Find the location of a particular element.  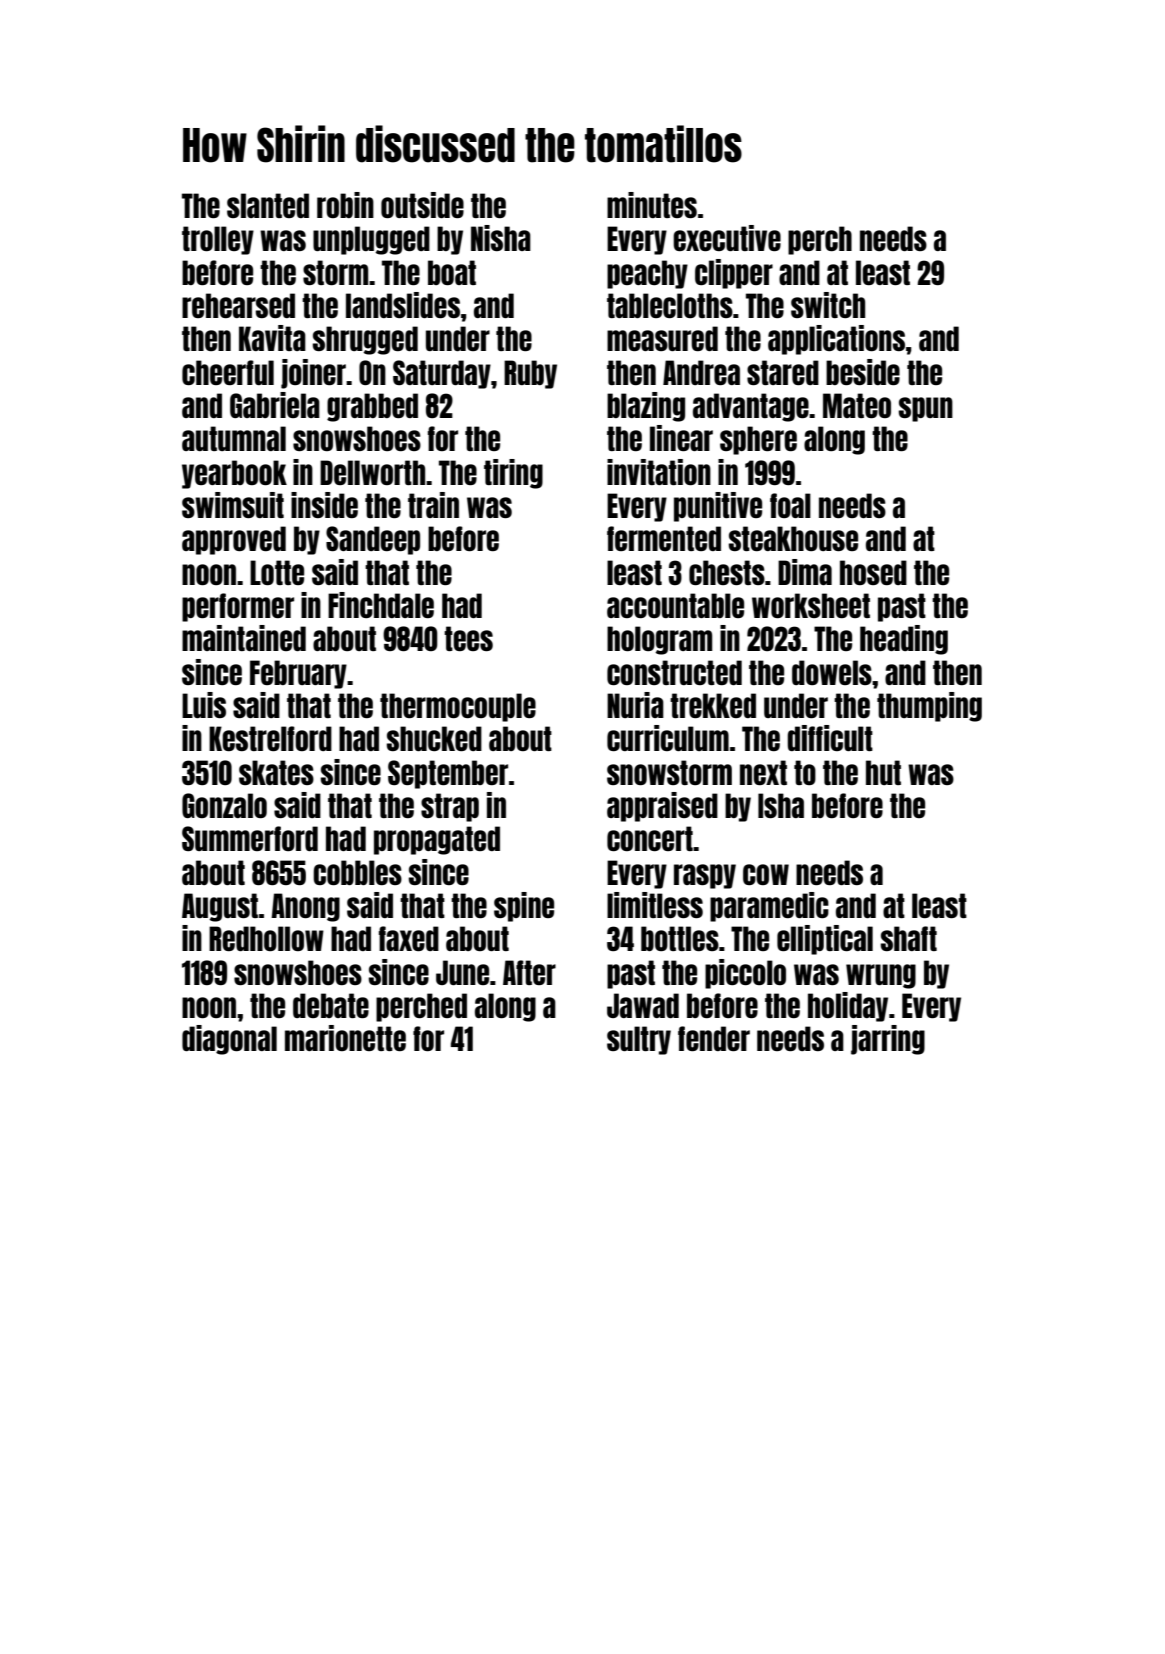

cow is located at coordinates (766, 874).
